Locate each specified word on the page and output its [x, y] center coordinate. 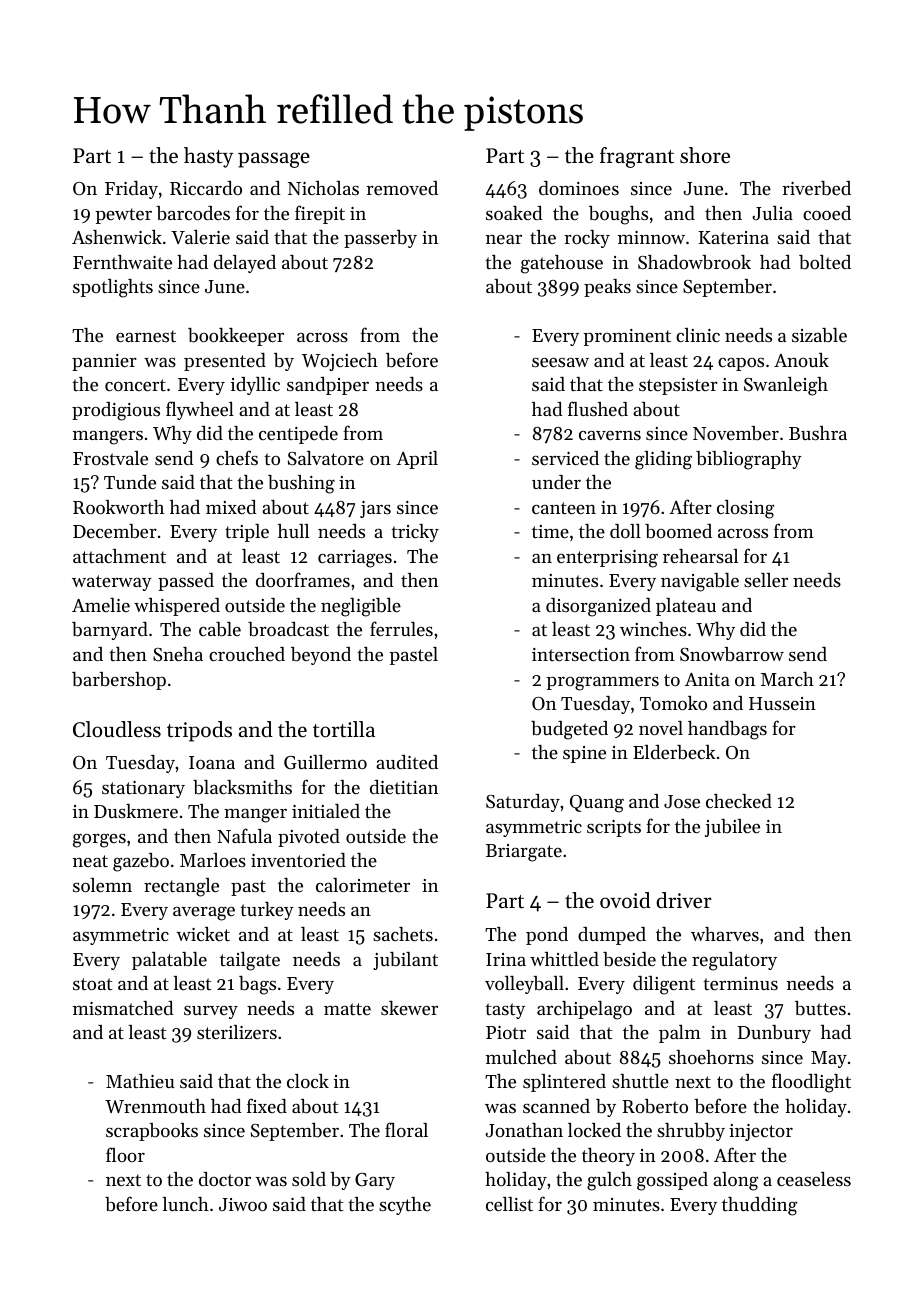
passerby [380, 239]
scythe [405, 1206]
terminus [740, 983]
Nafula [244, 835]
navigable [700, 582]
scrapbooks [152, 1132]
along [735, 1181]
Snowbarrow [732, 654]
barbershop [119, 681]
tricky [415, 533]
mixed [231, 507]
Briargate [524, 853]
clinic [698, 335]
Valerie [200, 237]
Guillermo [325, 762]
